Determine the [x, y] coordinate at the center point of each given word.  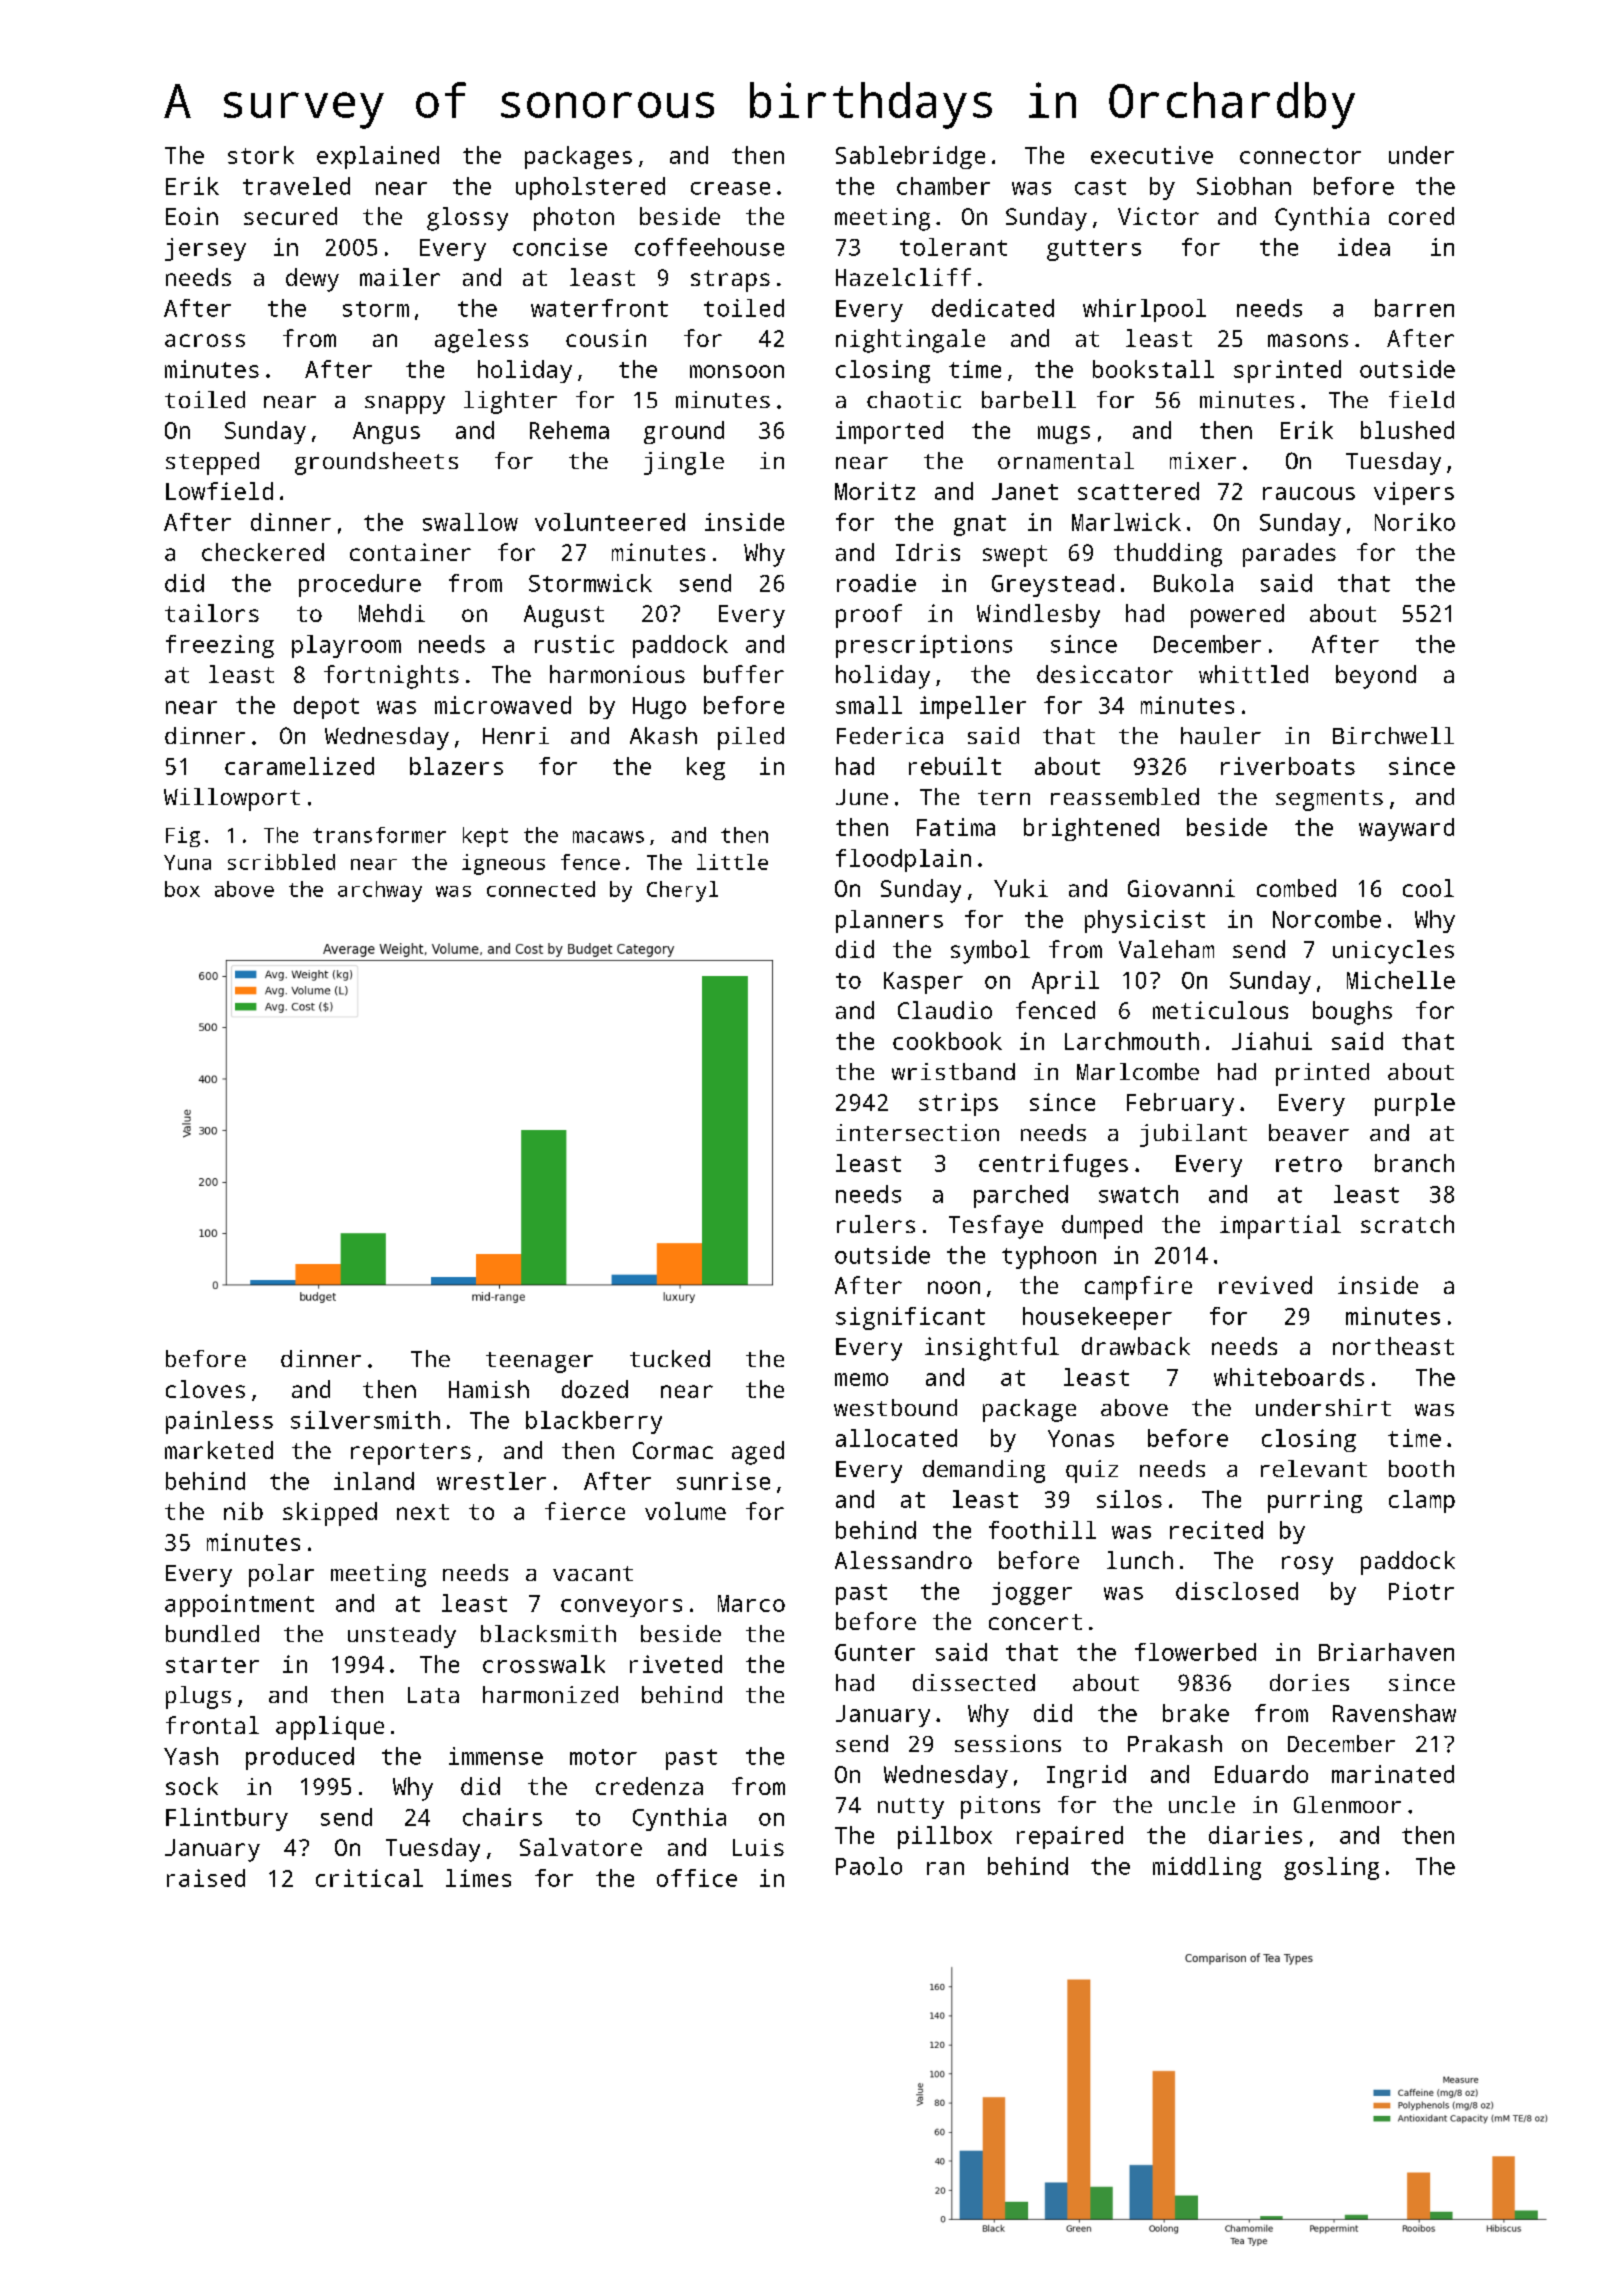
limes [478, 1878]
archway [380, 891]
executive [1152, 155]
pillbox [945, 1837]
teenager [539, 1362]
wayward [1406, 829]
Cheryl [682, 891]
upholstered [590, 188]
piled [751, 738]
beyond [1376, 677]
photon [574, 219]
